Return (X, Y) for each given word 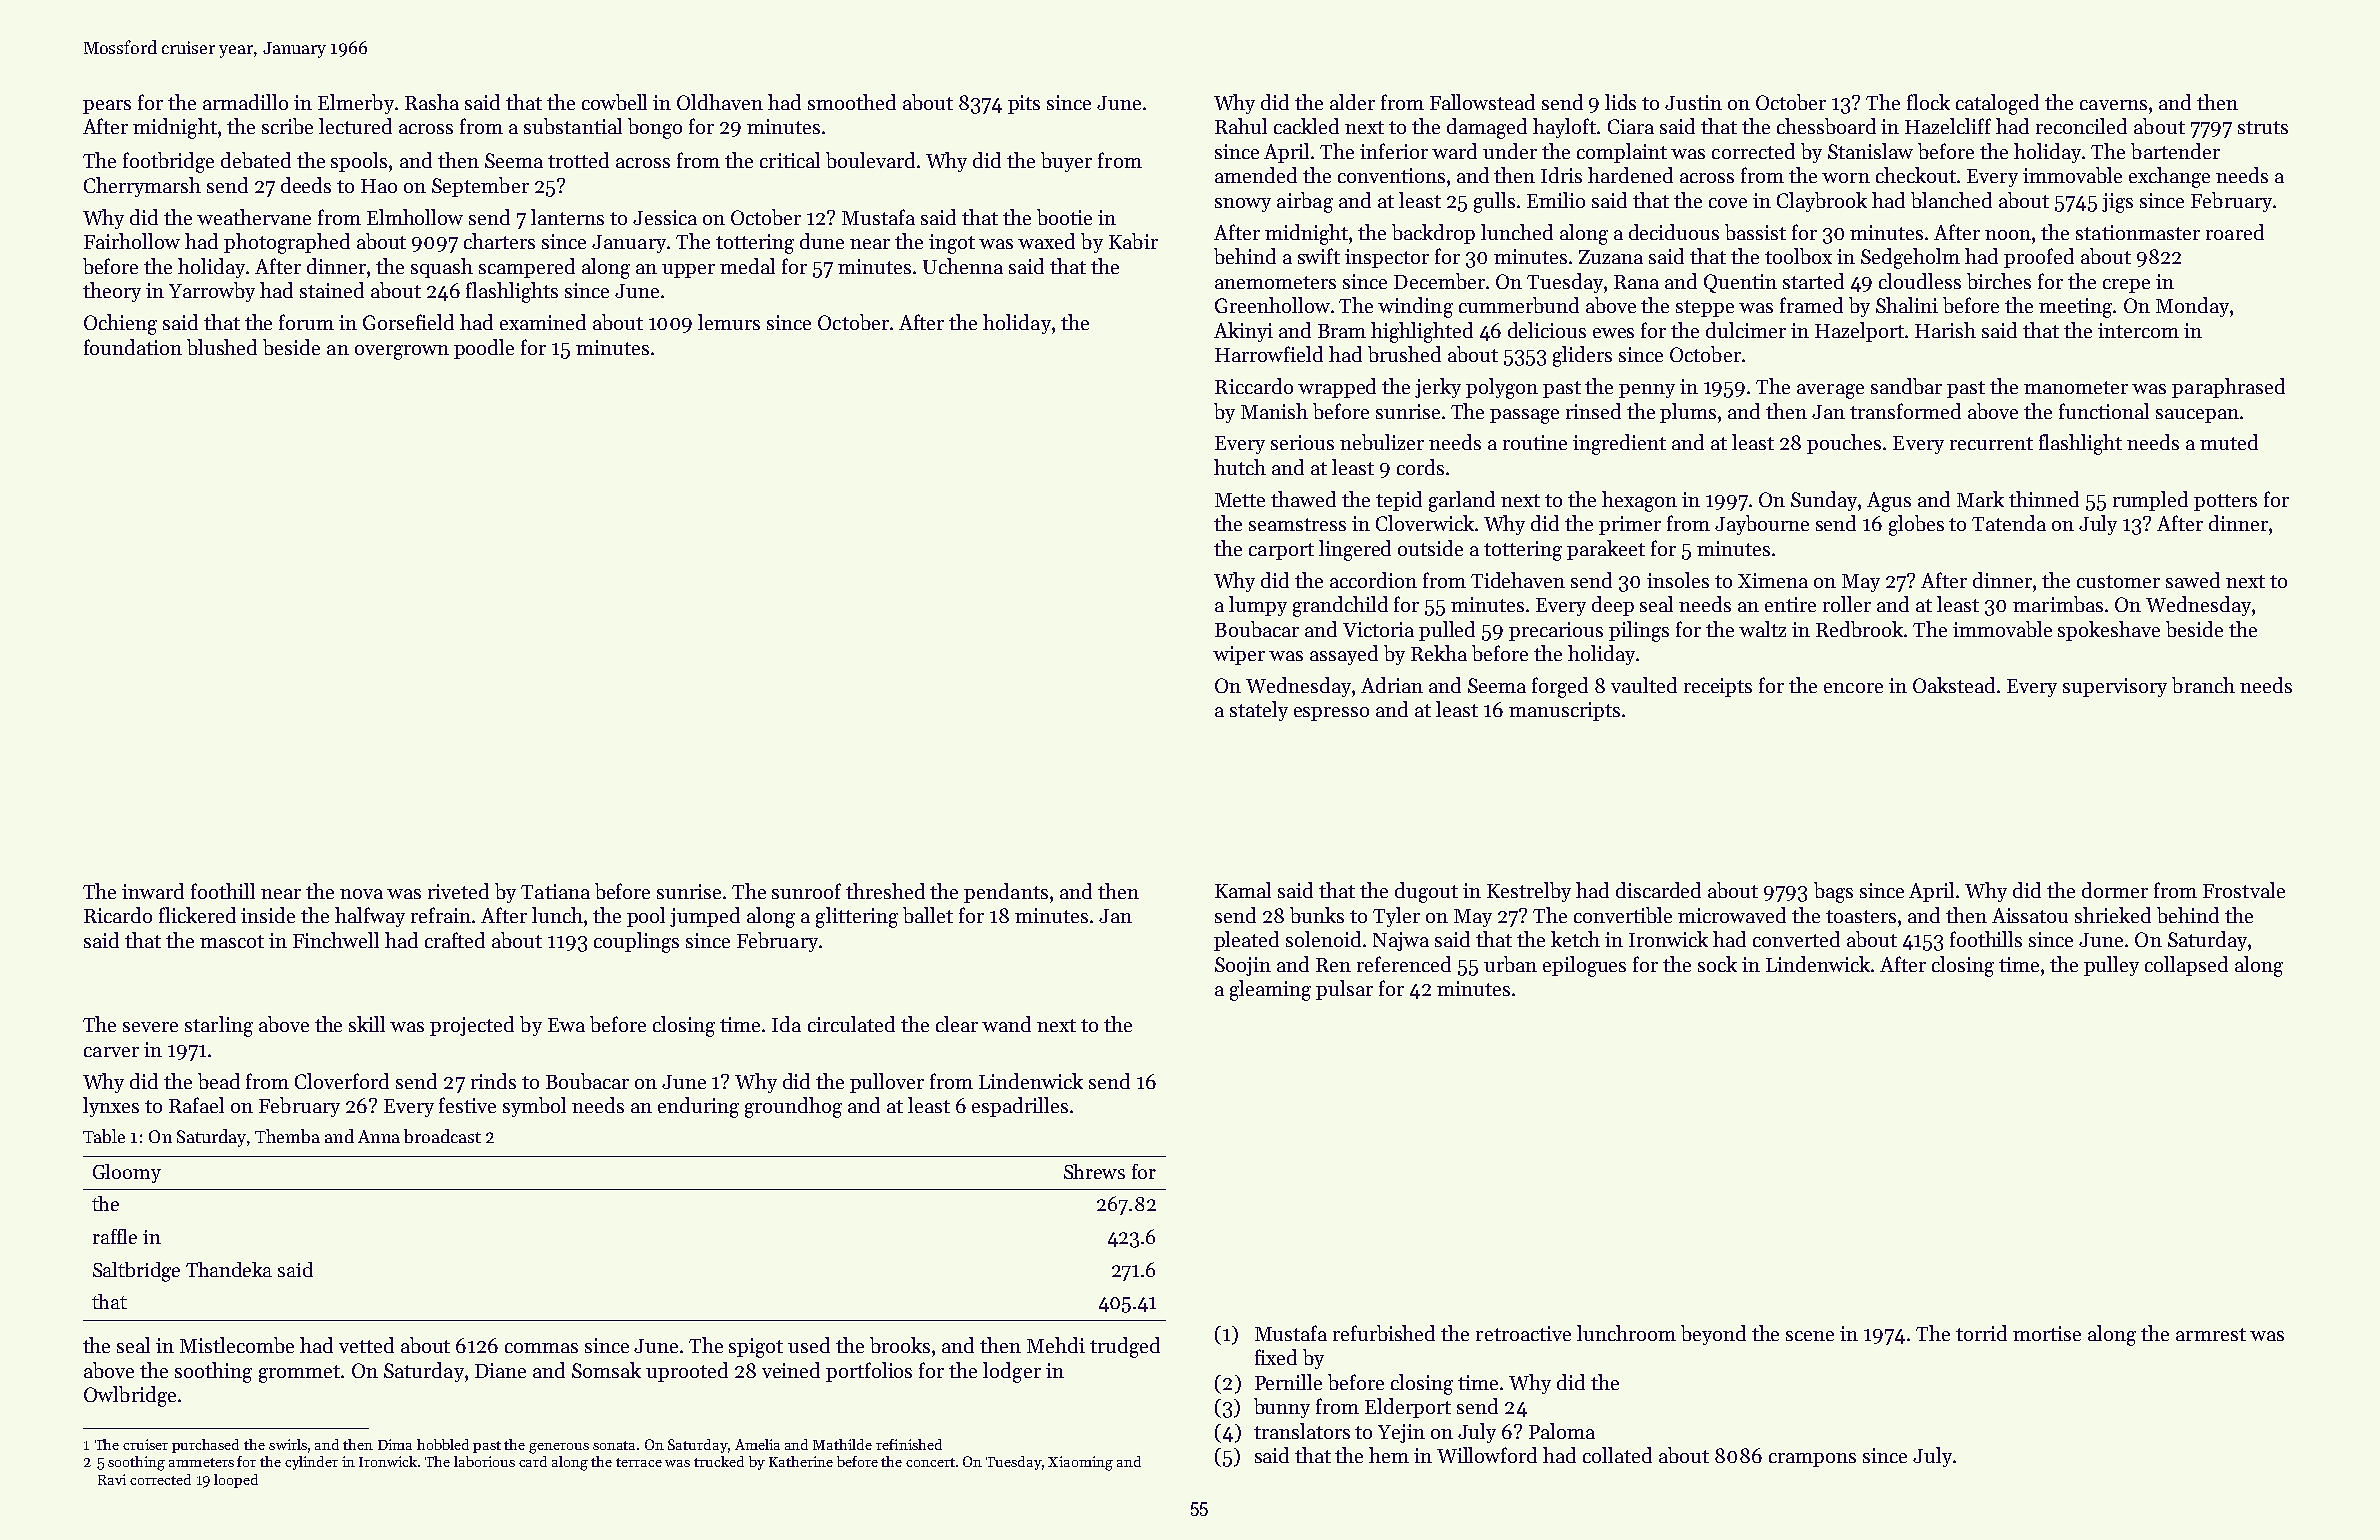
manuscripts (1564, 711)
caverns (2113, 105)
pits (1024, 104)
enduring (698, 1107)
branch (2203, 685)
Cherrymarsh (142, 187)
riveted (458, 891)
